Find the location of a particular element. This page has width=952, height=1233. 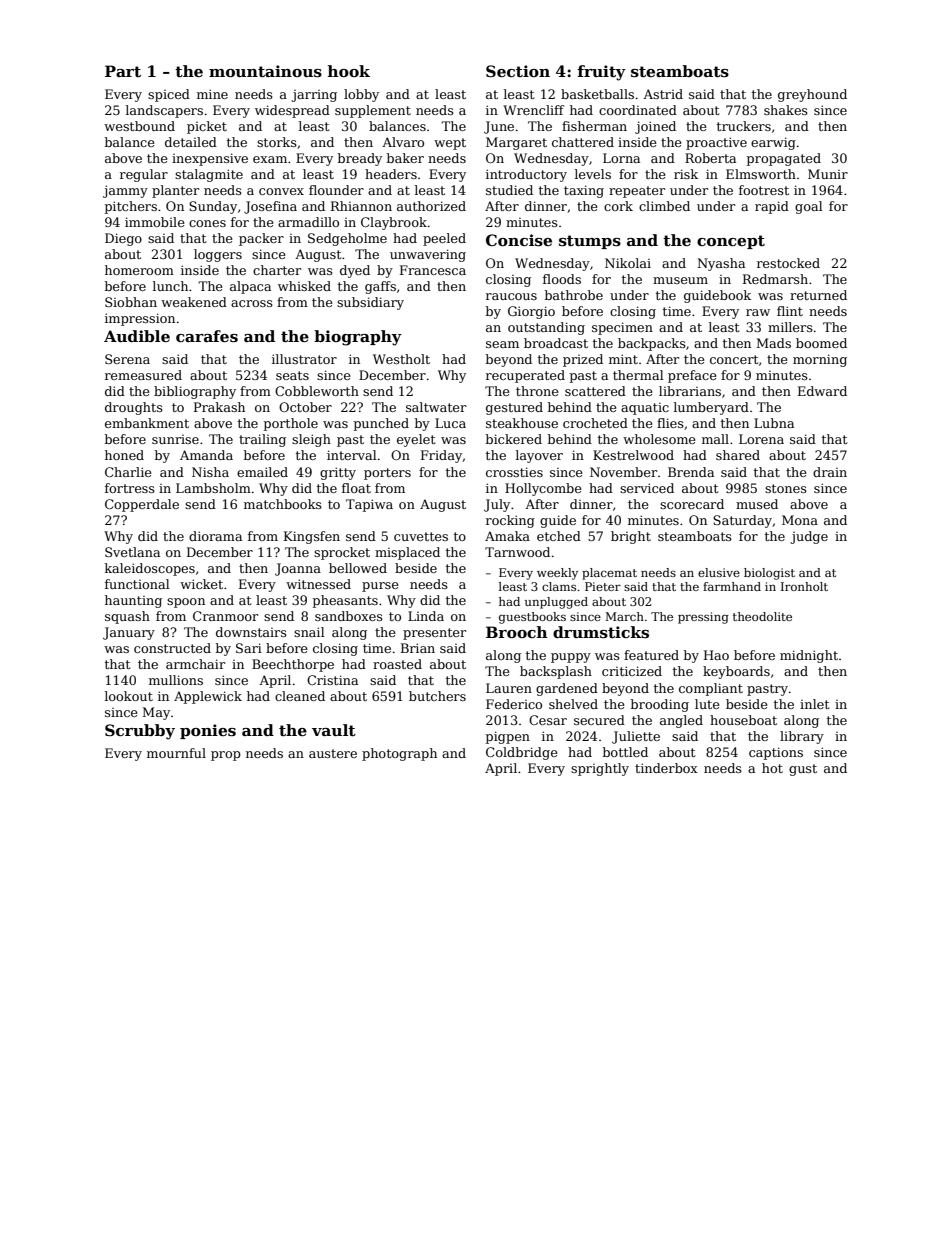

librarians is located at coordinates (690, 391).
